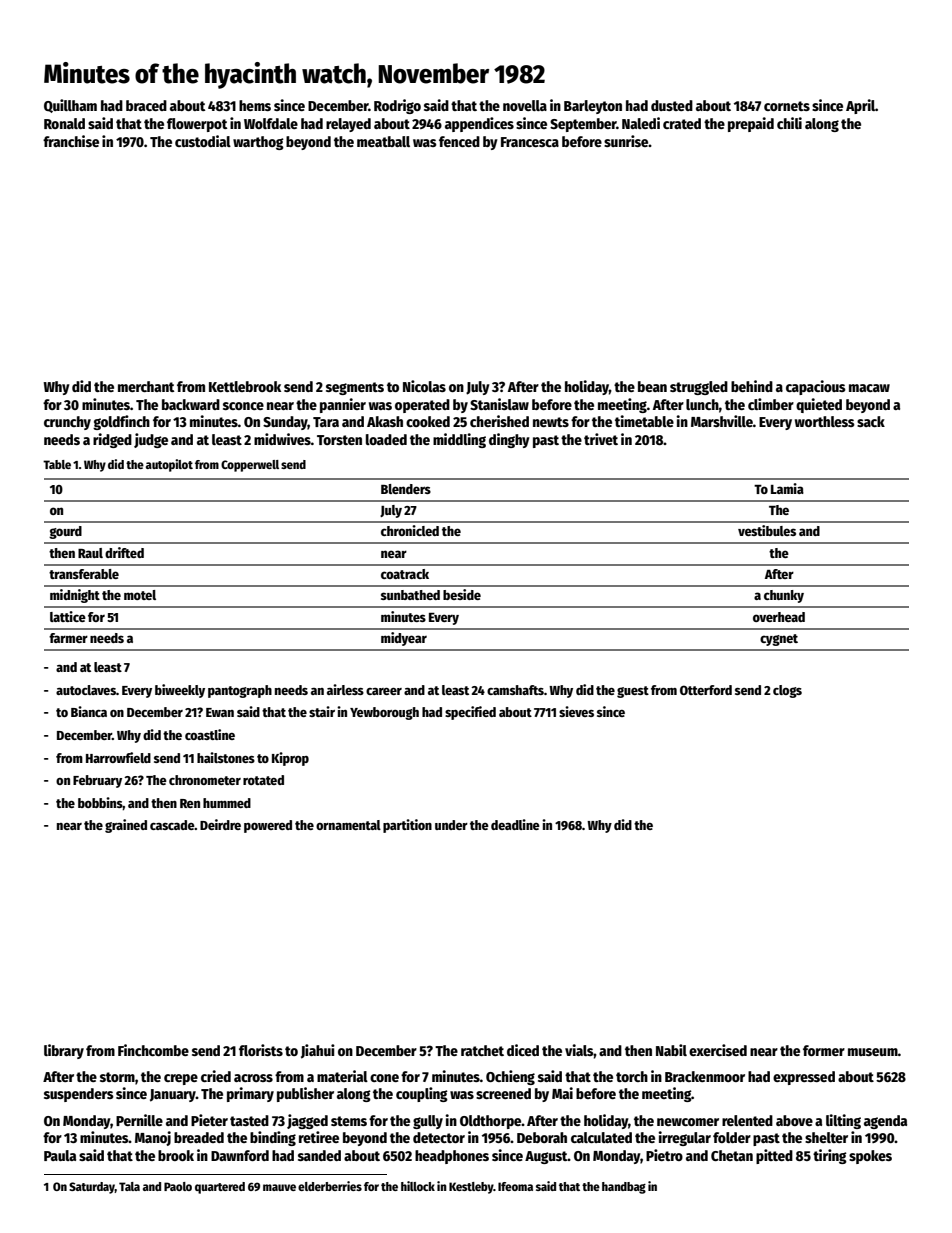 The image size is (952, 1233). What do you see at coordinates (706, 690) in the screenshot?
I see `Otterford` at bounding box center [706, 690].
